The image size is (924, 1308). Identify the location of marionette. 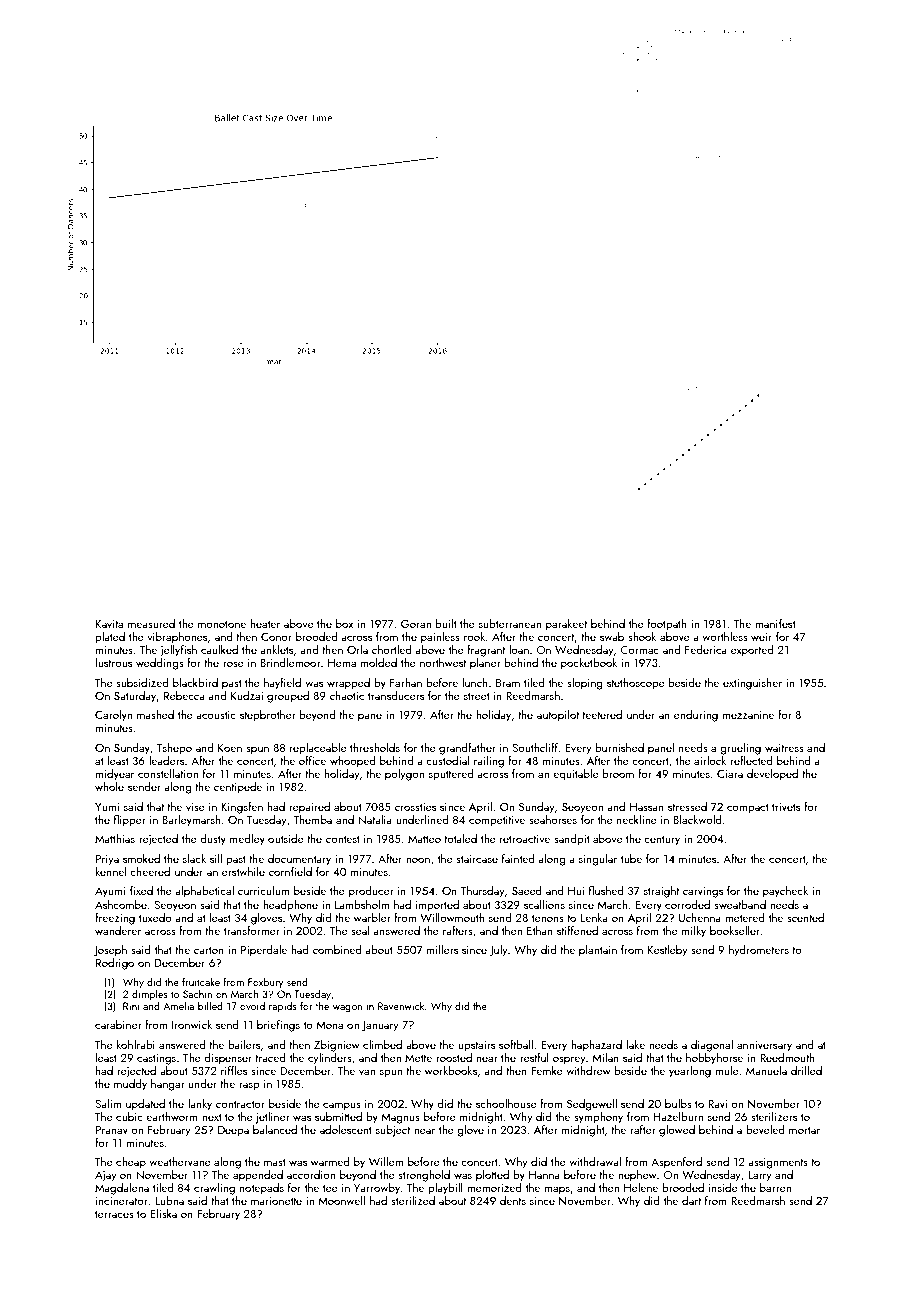
(276, 1201).
